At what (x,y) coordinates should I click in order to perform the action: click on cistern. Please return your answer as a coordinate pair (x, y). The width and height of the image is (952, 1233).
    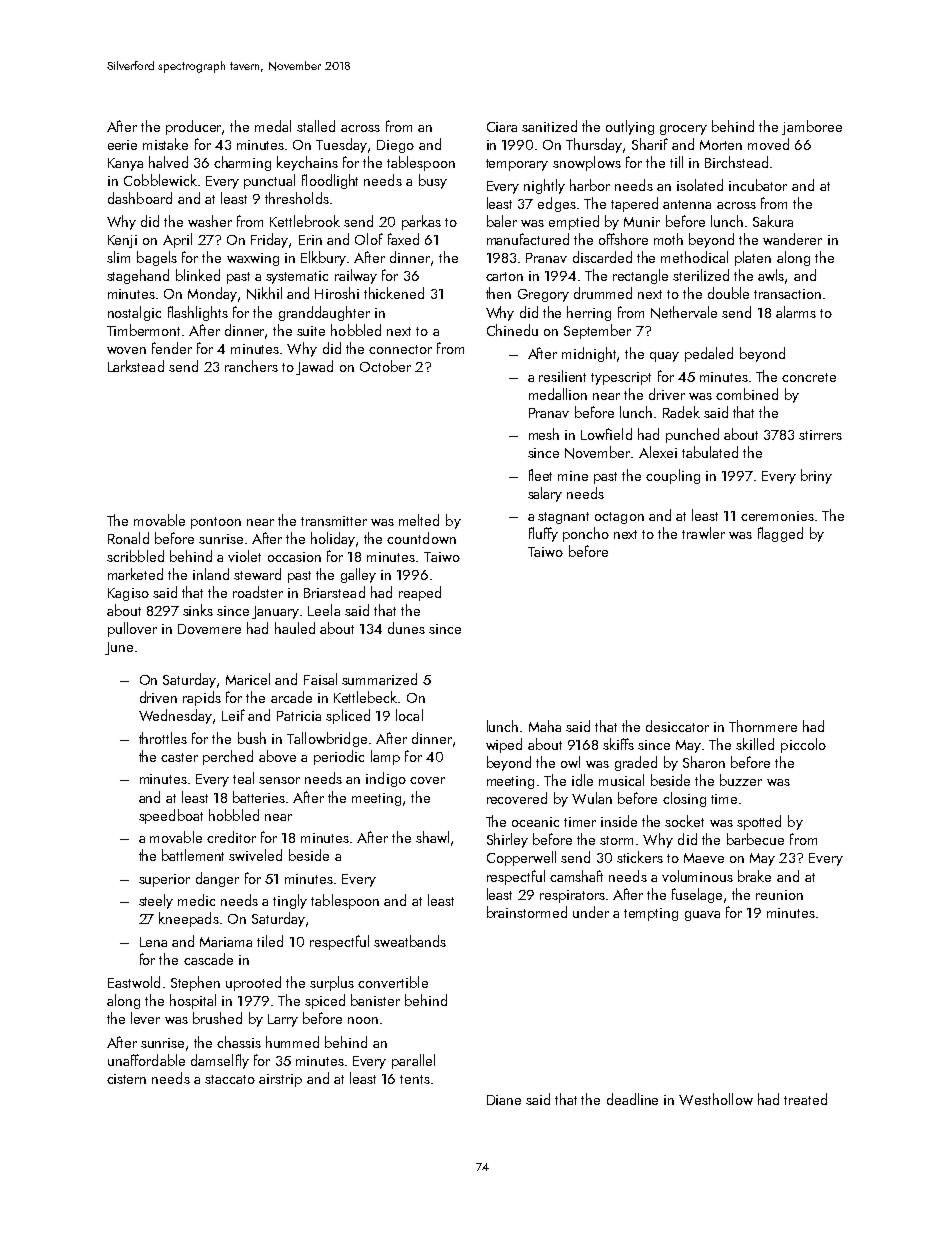
    Looking at the image, I should click on (126, 1079).
